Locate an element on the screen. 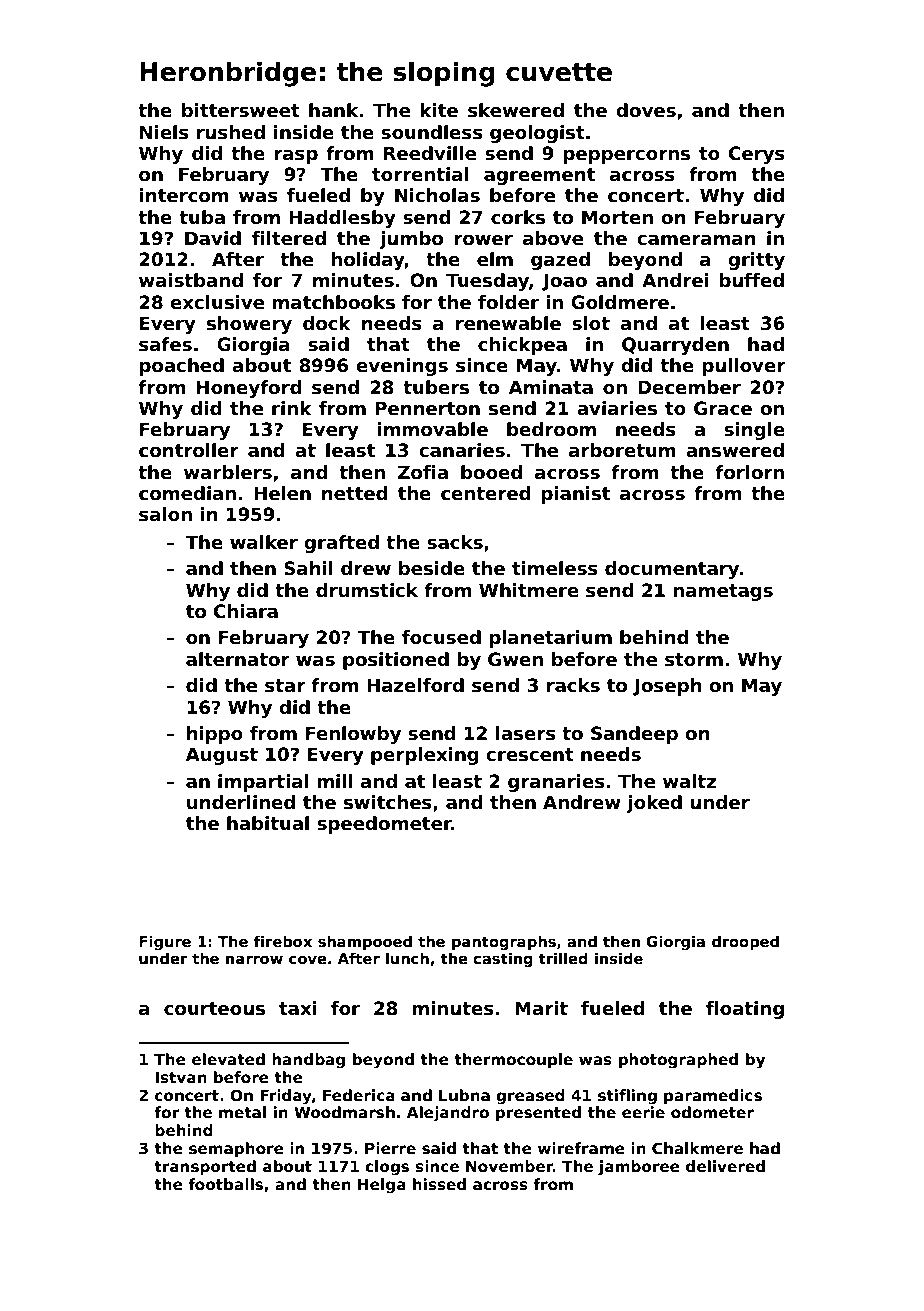 The image size is (924, 1311). Marit is located at coordinates (541, 1008).
